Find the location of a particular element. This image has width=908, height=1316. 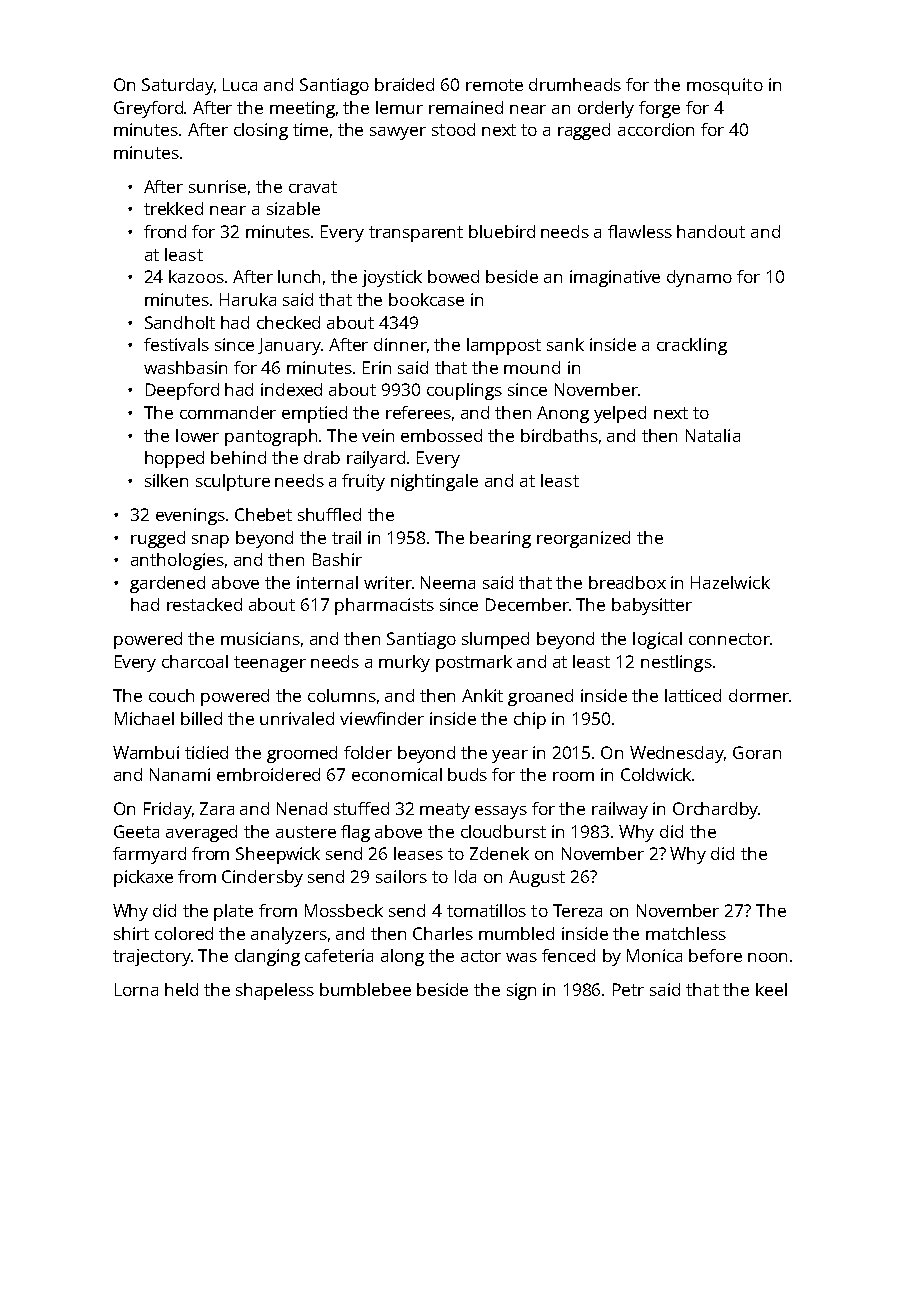

Haruka is located at coordinates (248, 299).
